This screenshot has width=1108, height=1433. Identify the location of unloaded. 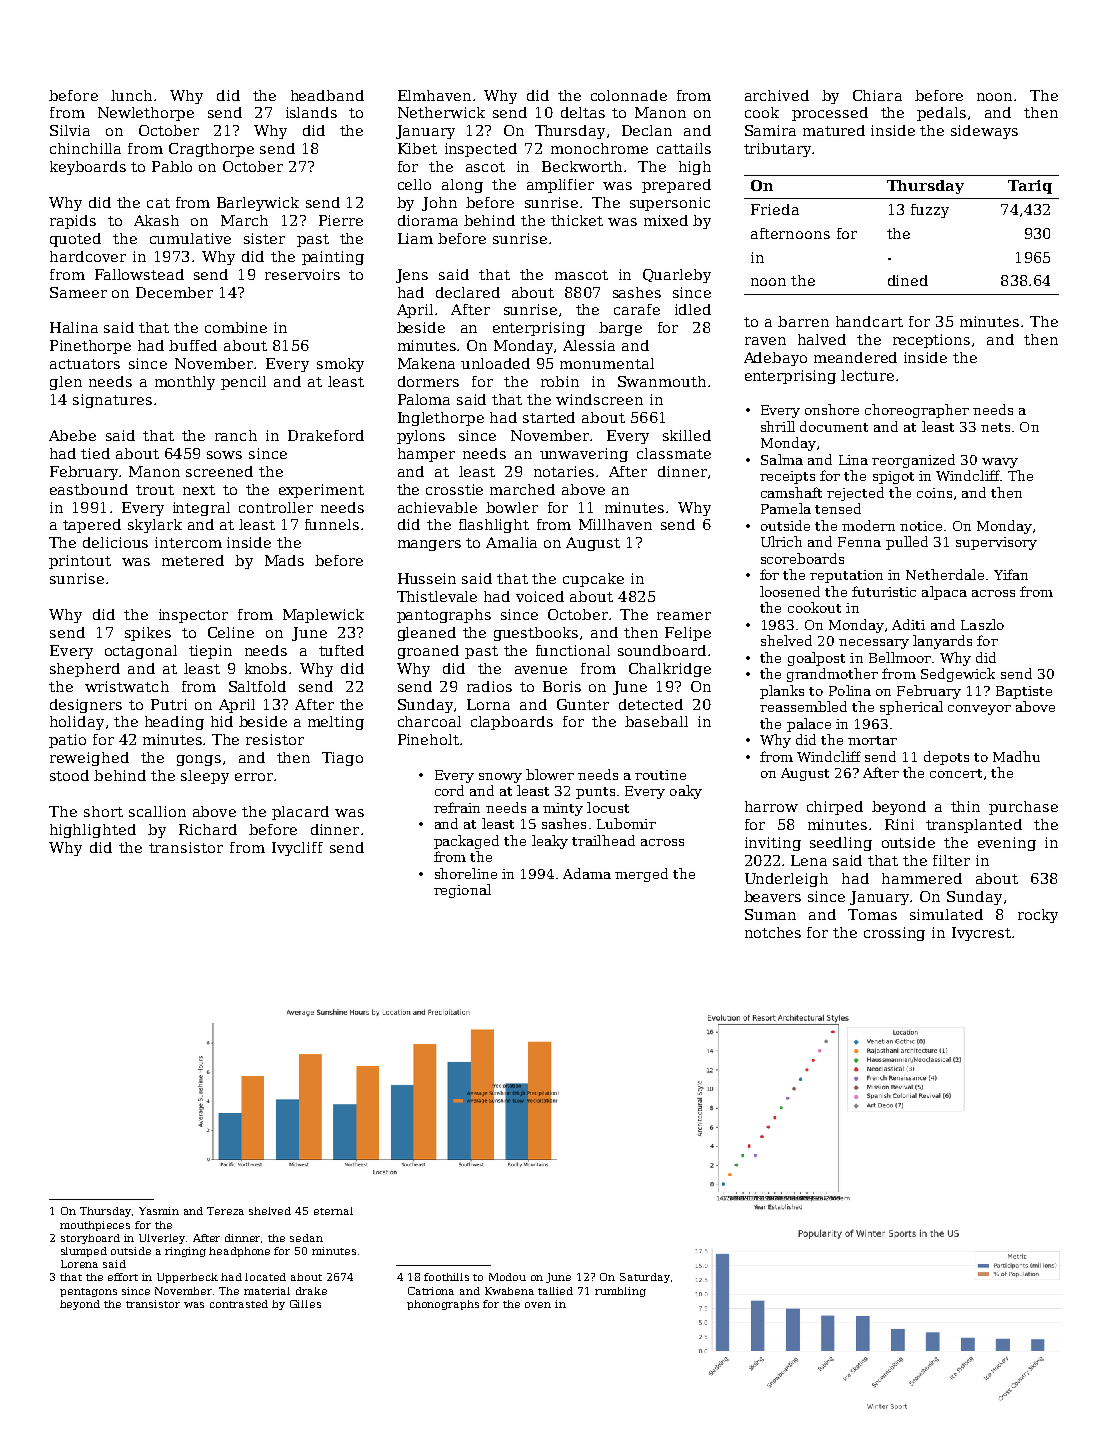
(495, 363).
